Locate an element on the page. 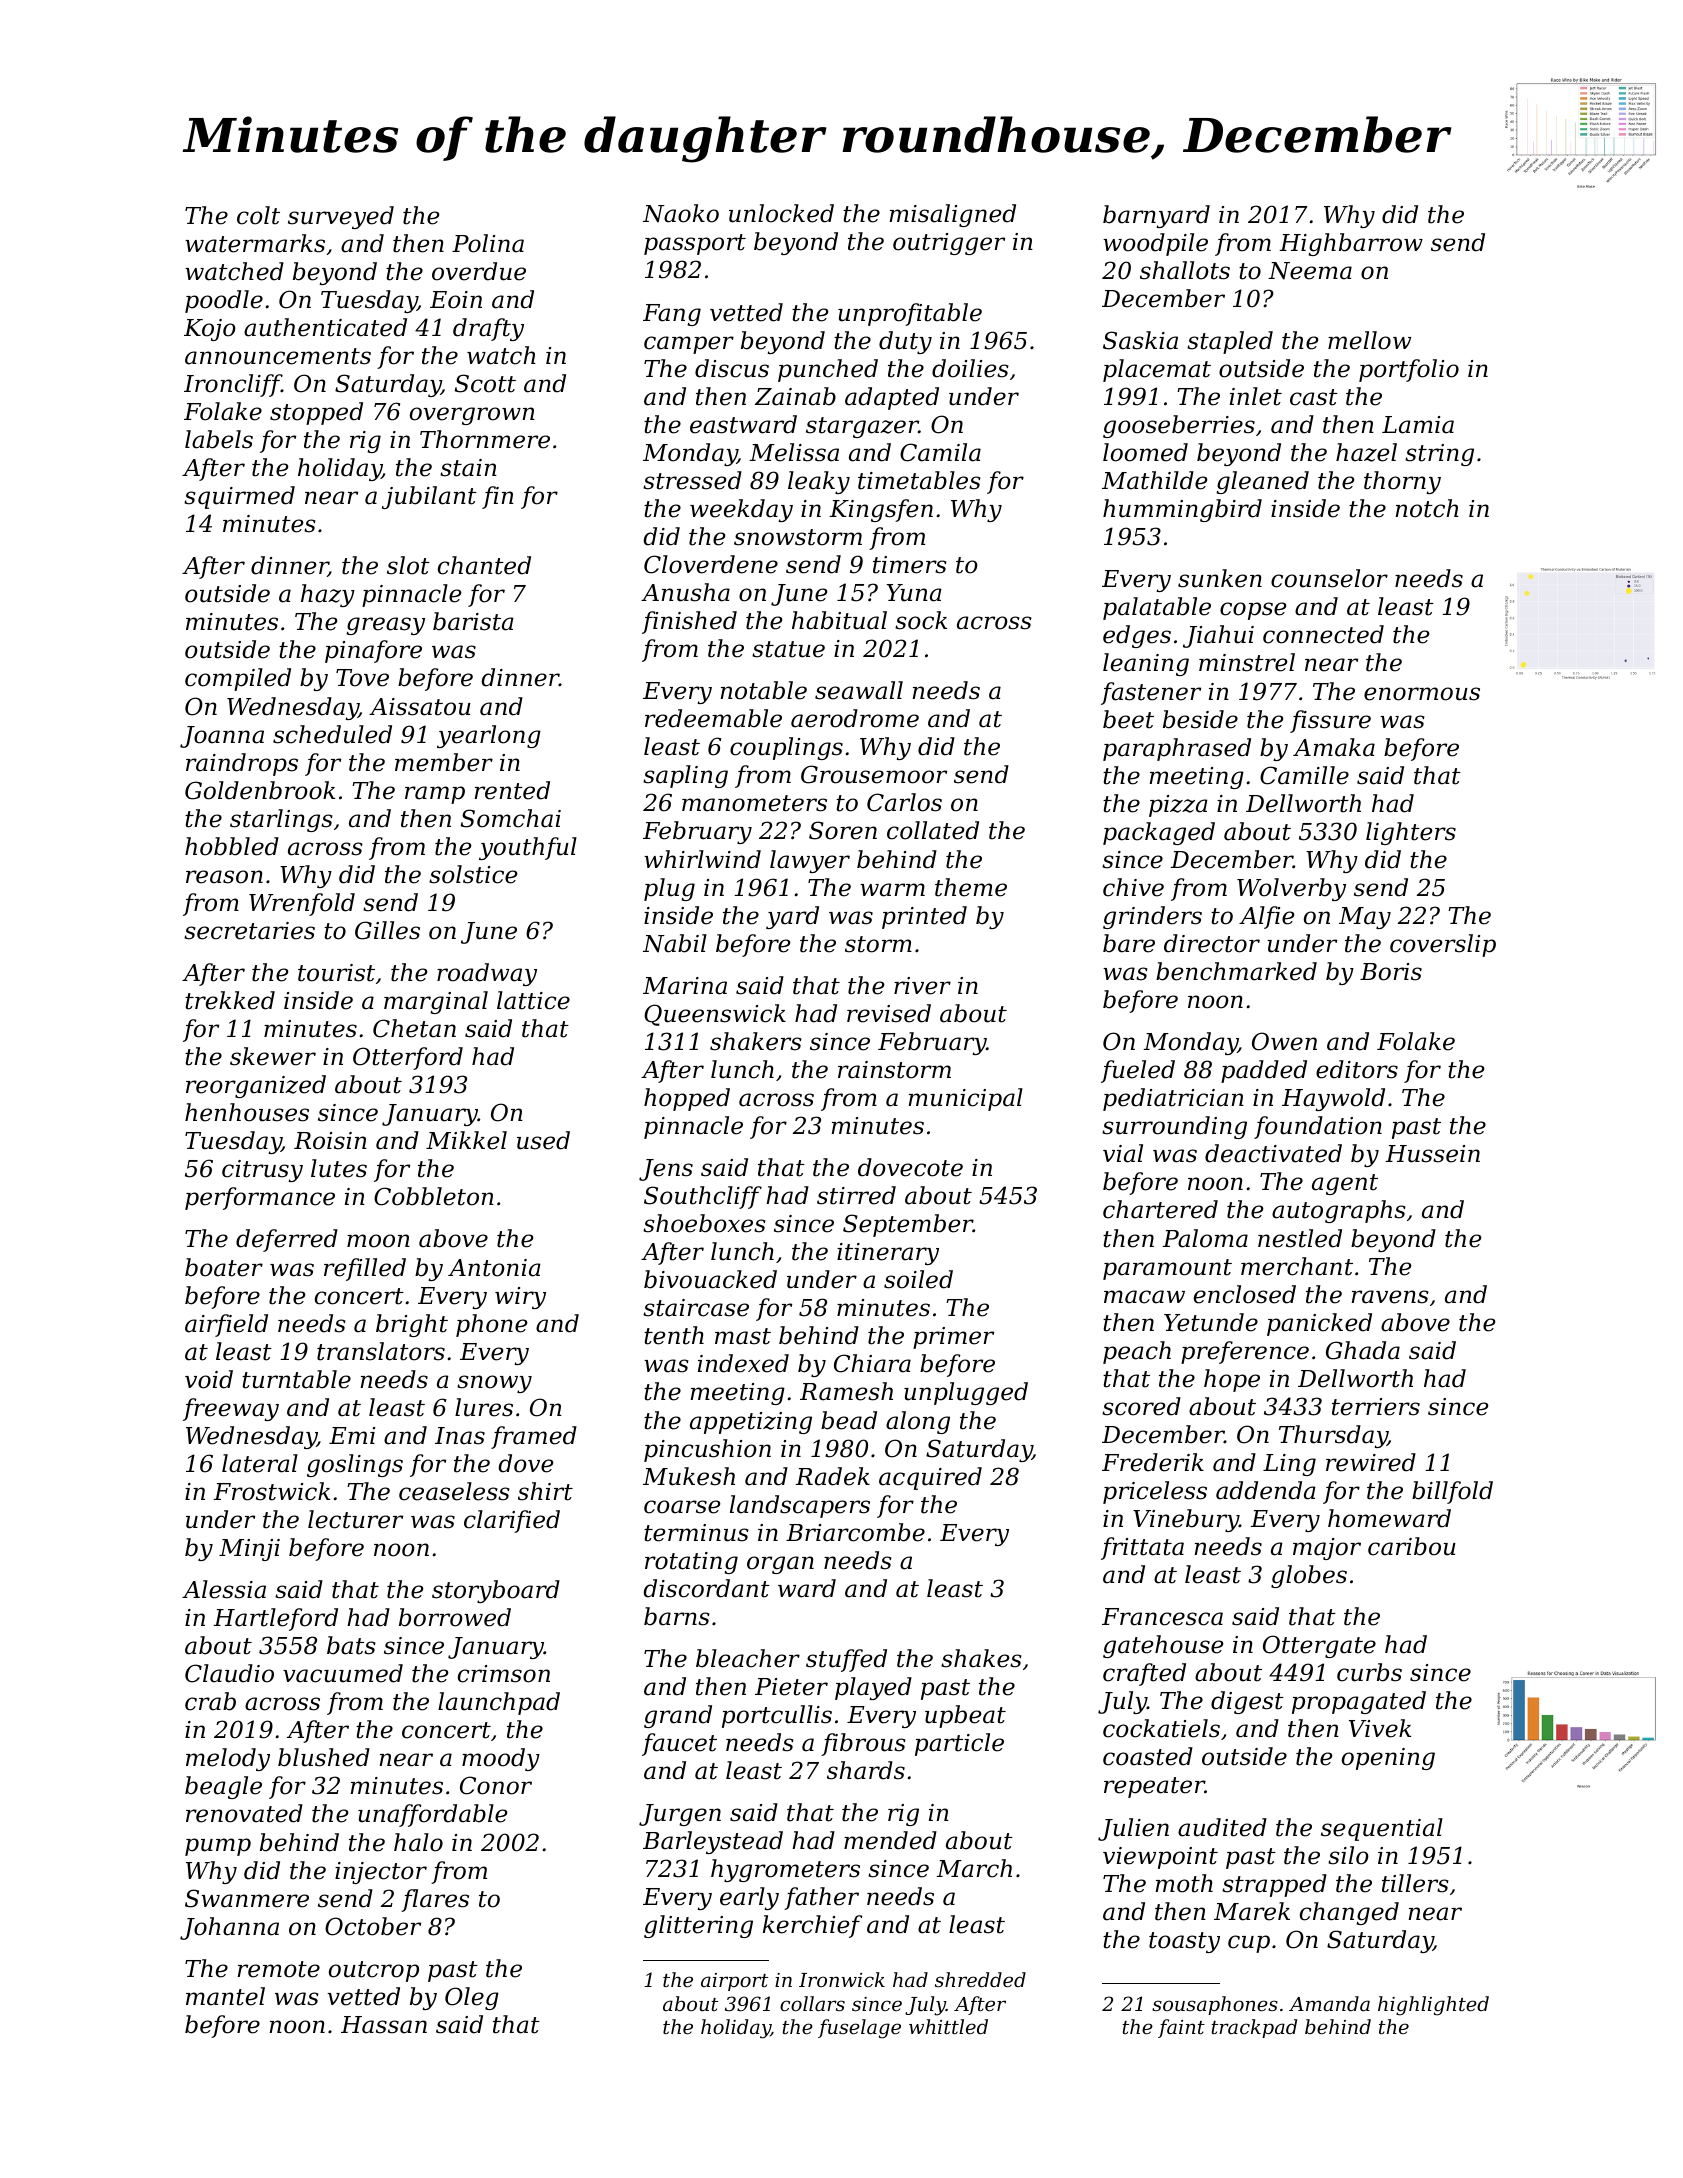  Cloverdene is located at coordinates (711, 564).
